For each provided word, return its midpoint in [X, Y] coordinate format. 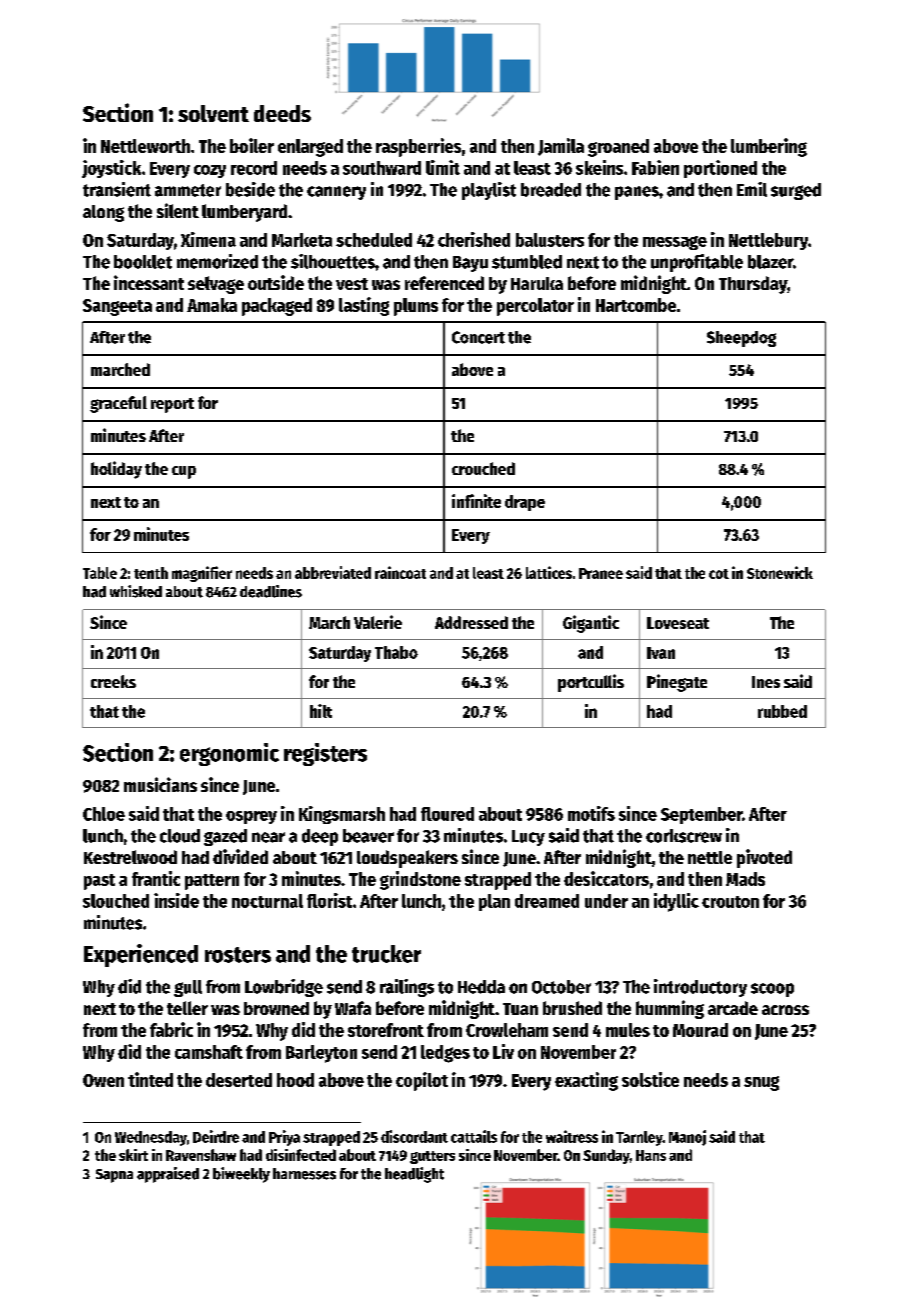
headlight [414, 1175]
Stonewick [780, 572]
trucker [386, 954]
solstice [650, 1079]
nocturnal [267, 901]
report [172, 405]
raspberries [418, 147]
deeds [282, 113]
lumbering [769, 147]
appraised [168, 1175]
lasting [364, 306]
